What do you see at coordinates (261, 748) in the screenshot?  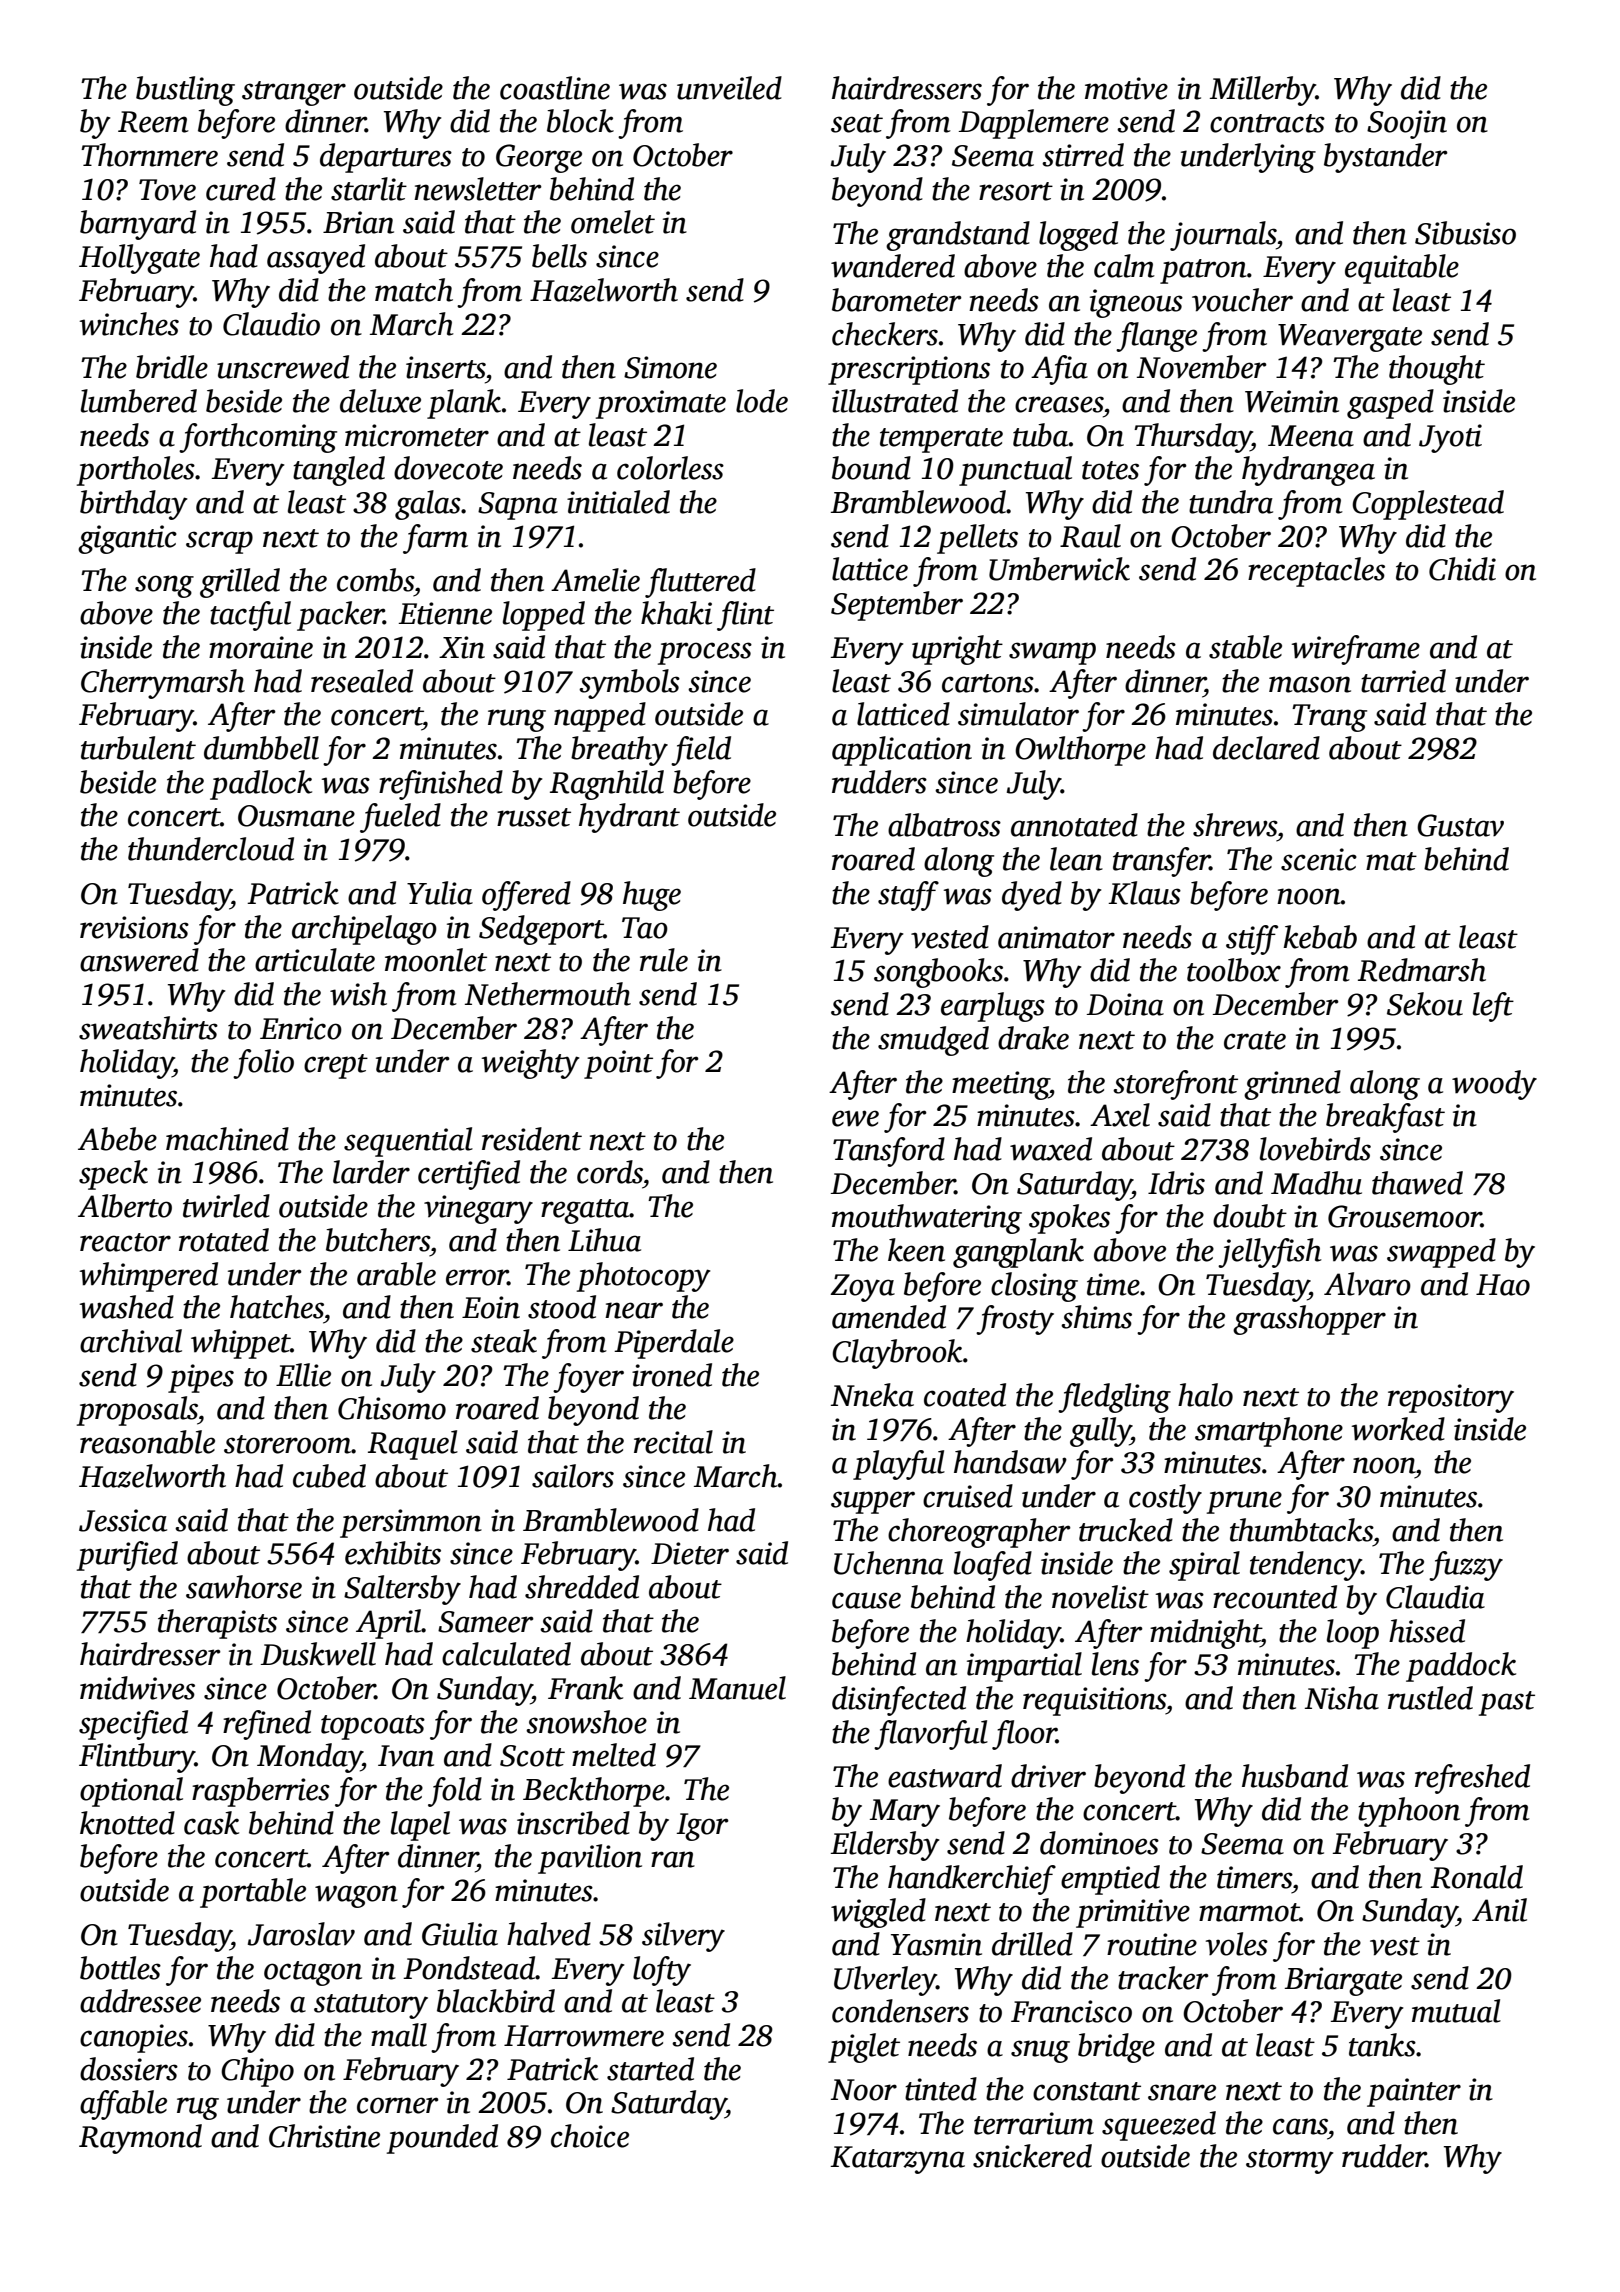 I see `dumbbell` at bounding box center [261, 748].
